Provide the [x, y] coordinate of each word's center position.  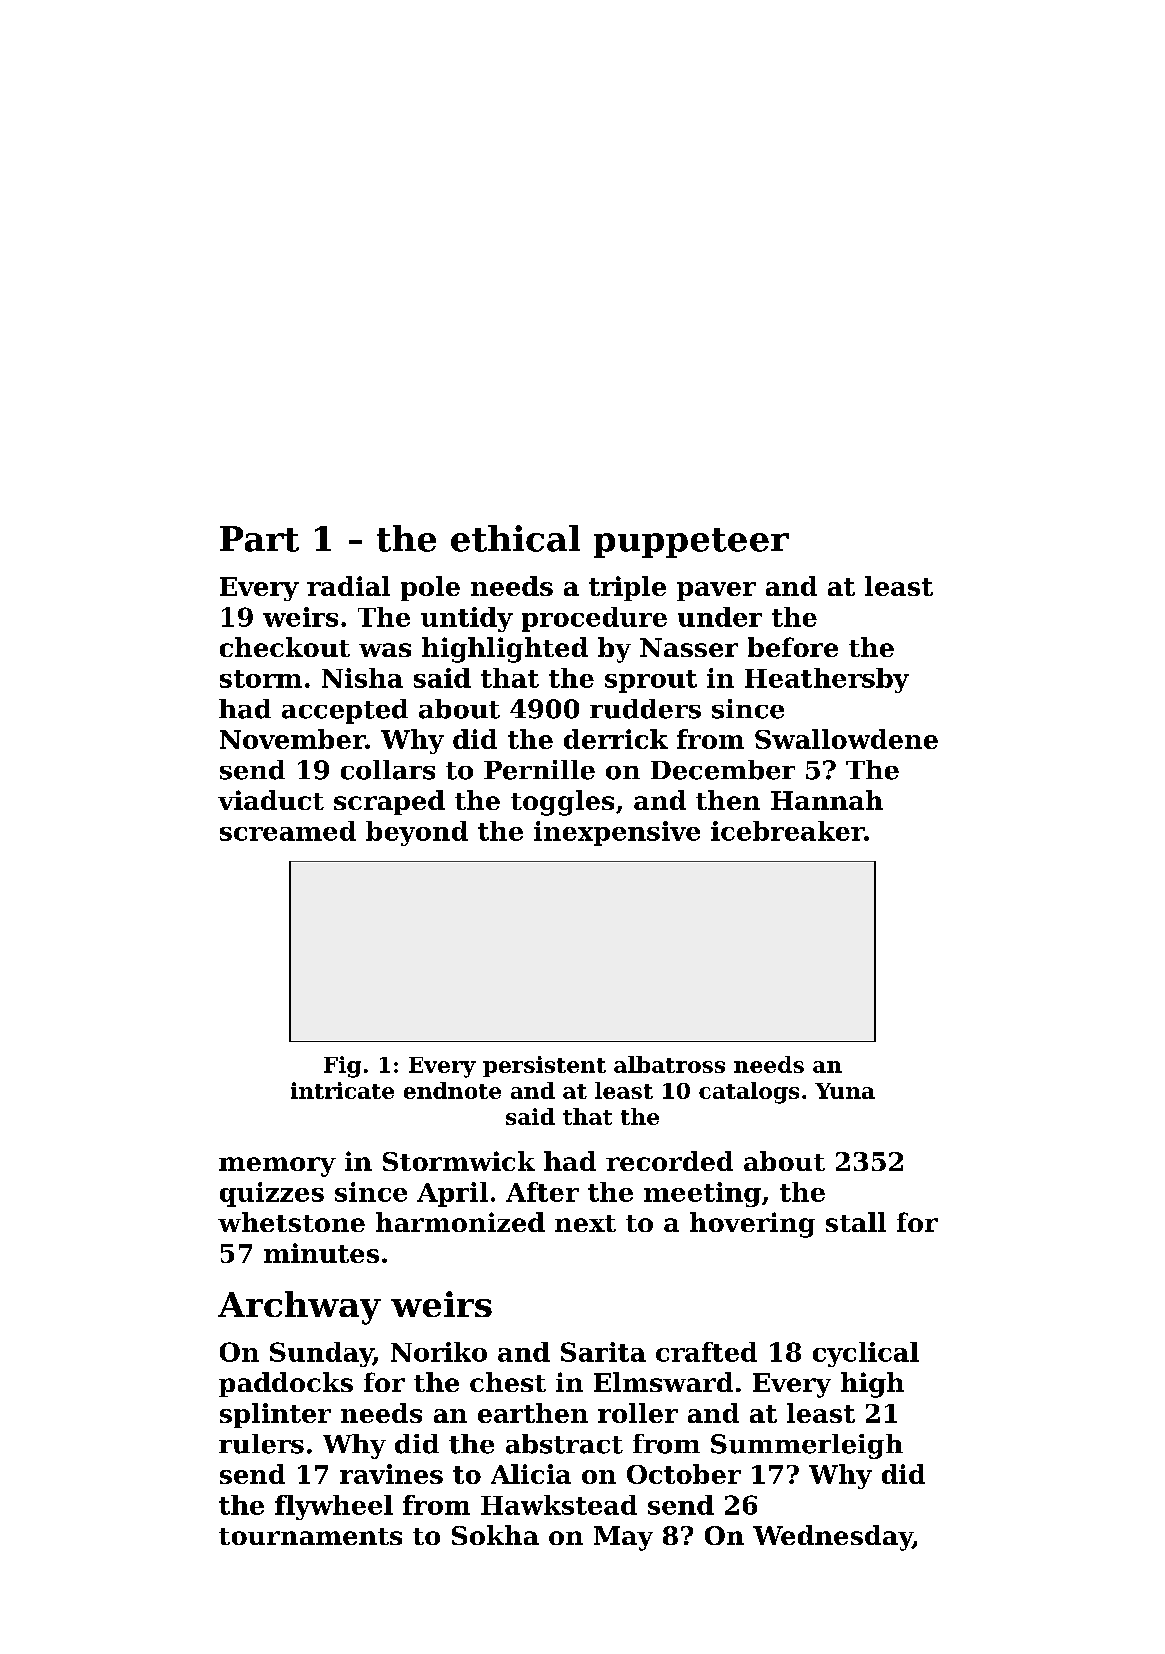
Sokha [495, 1535]
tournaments [310, 1536]
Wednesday [833, 1538]
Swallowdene [846, 739]
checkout [285, 647]
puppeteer [691, 543]
